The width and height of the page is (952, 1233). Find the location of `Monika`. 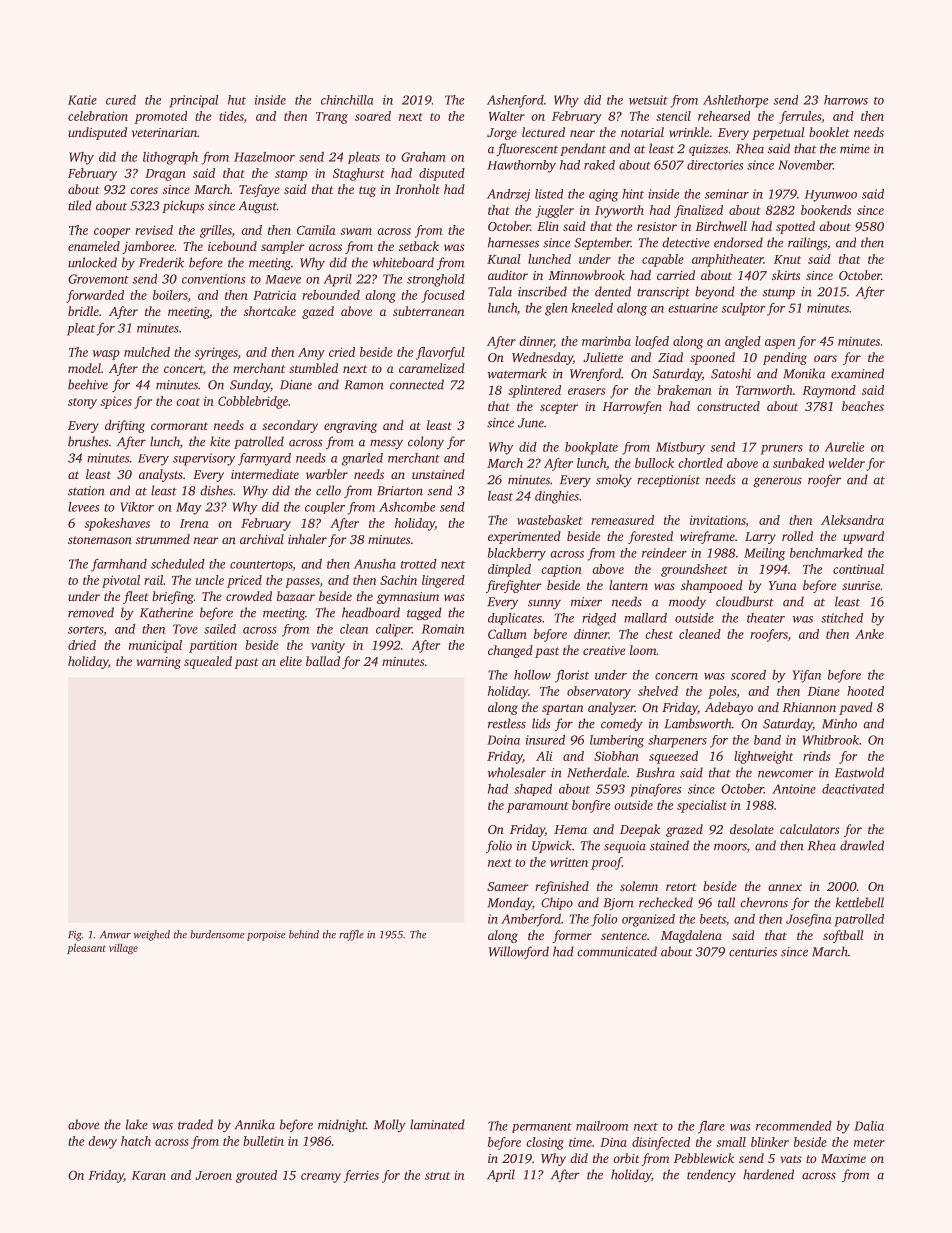

Monika is located at coordinates (804, 373).
